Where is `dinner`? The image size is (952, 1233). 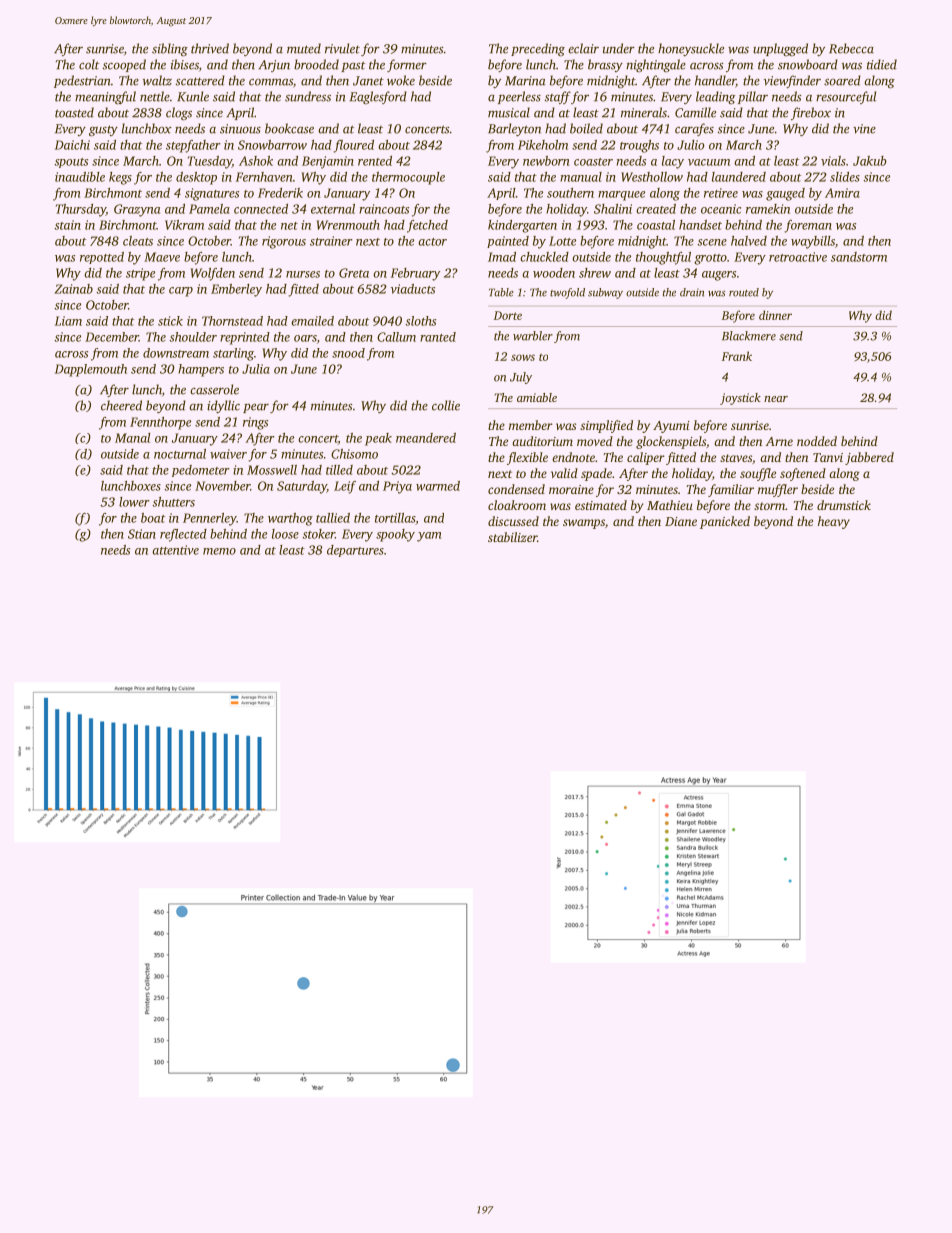
dinner is located at coordinates (775, 315).
